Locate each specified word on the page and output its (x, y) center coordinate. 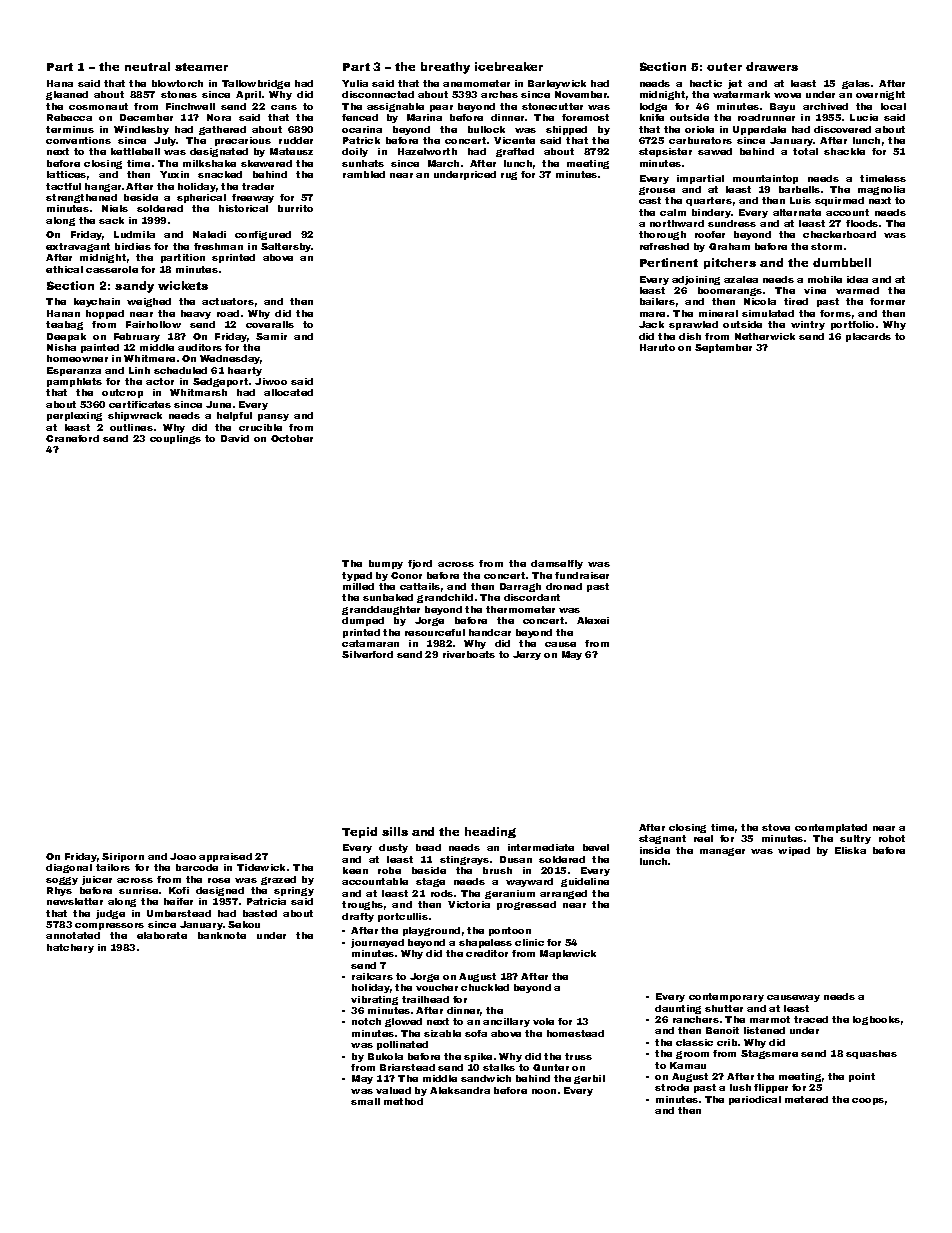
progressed (526, 905)
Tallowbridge (256, 84)
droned (564, 586)
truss (578, 1056)
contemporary (726, 997)
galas (856, 84)
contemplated (831, 828)
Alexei (593, 620)
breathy (445, 68)
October (292, 438)
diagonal (69, 868)
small (365, 1101)
